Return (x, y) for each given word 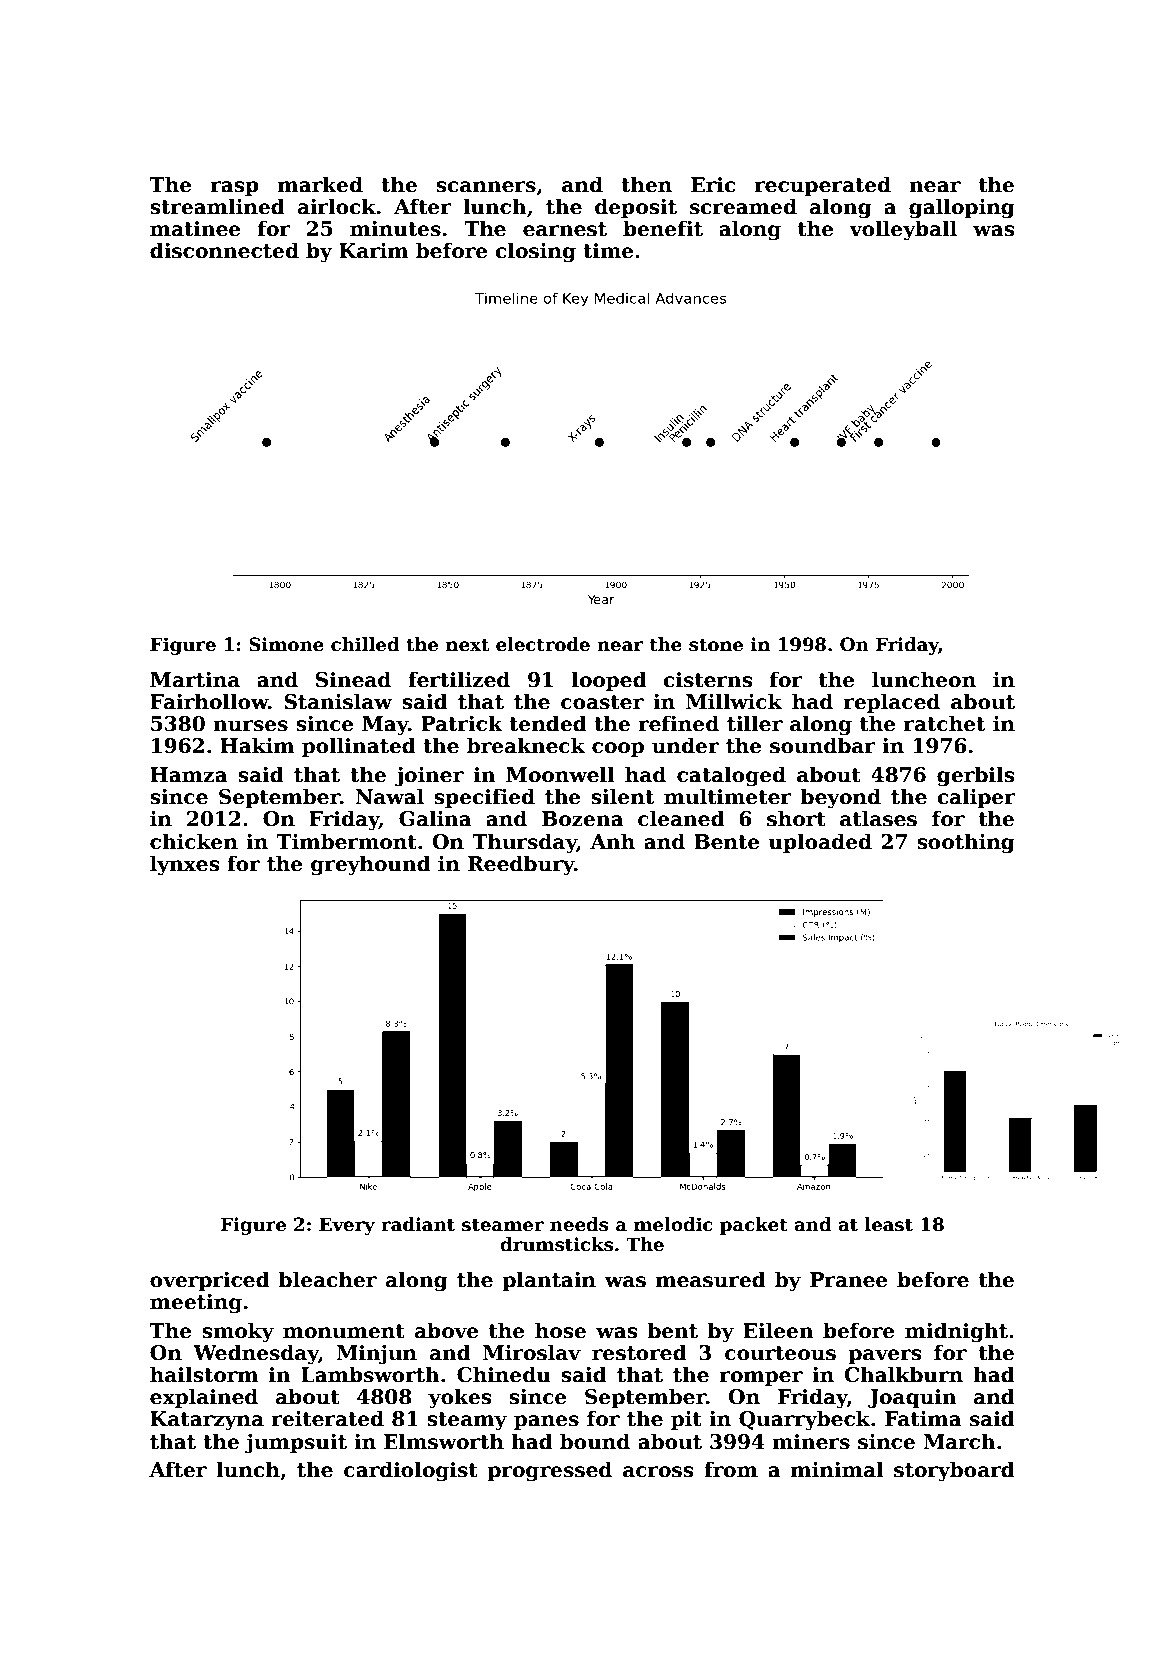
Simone (286, 644)
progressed (549, 1471)
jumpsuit (296, 1444)
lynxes (184, 865)
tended (548, 723)
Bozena (583, 819)
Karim (374, 251)
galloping (962, 208)
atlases (878, 818)
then (646, 184)
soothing (966, 843)
